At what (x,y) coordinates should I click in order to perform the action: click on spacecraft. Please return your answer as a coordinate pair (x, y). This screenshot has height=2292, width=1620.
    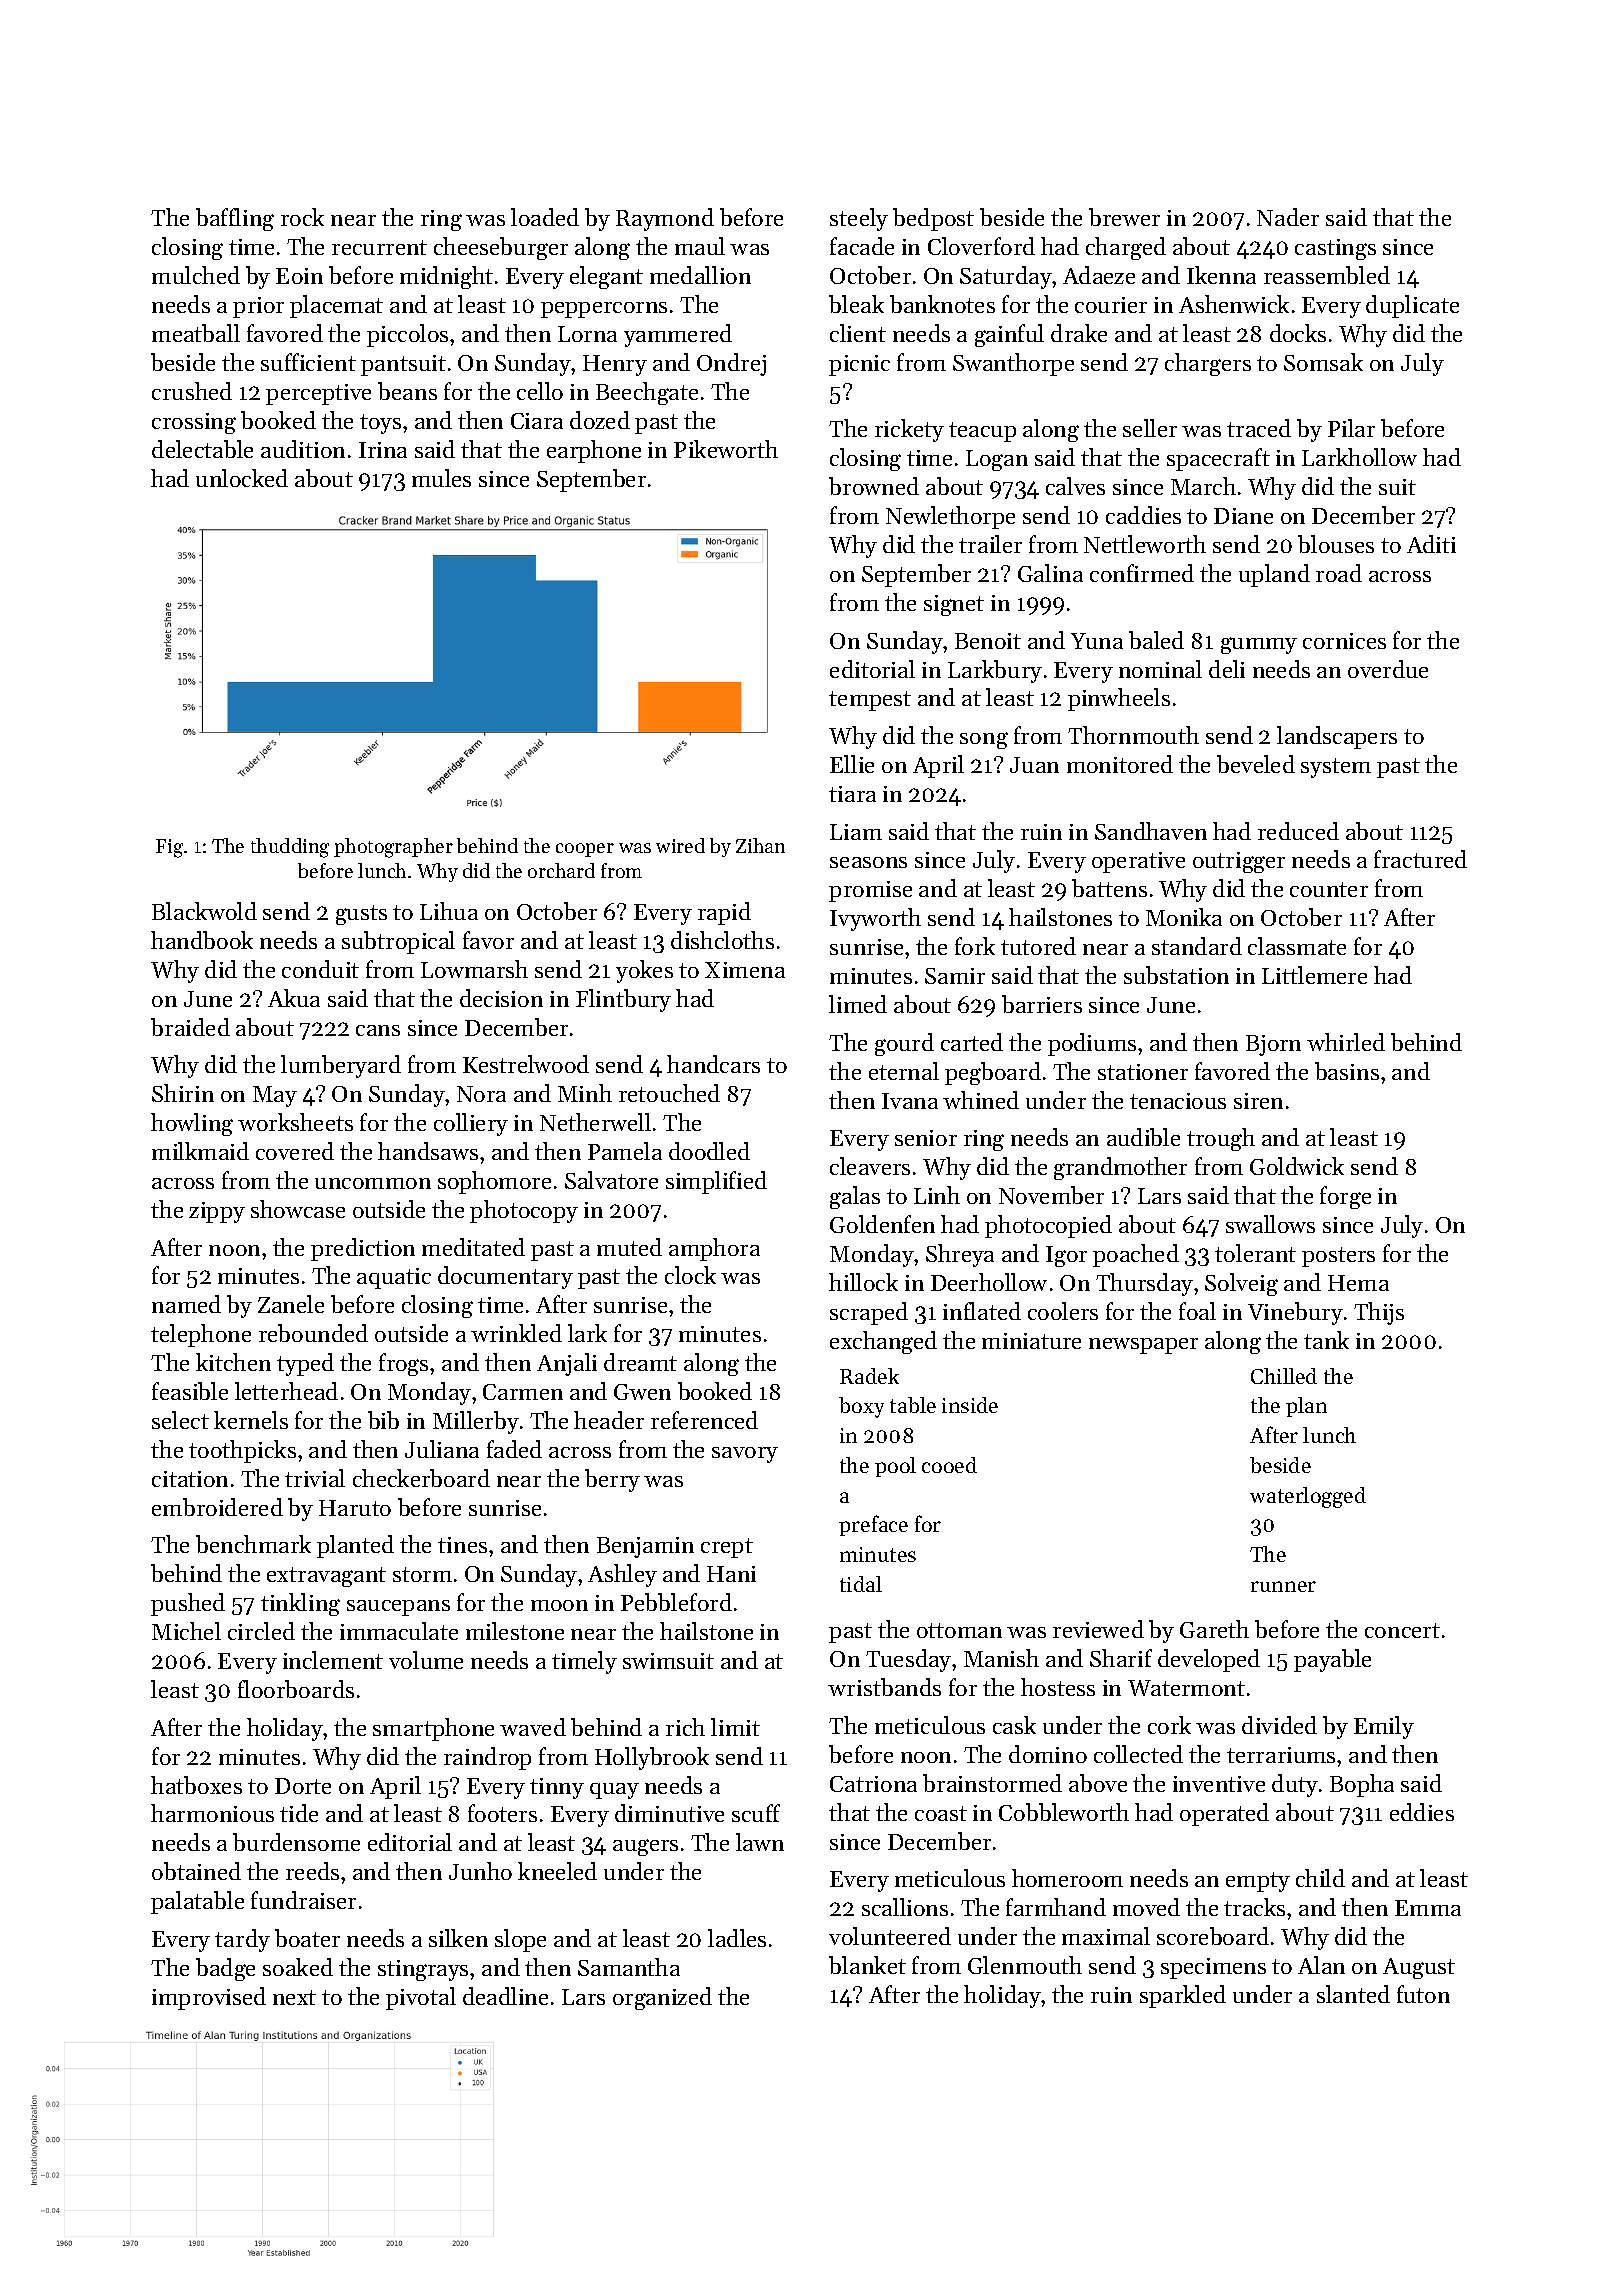
    Looking at the image, I should click on (1218, 459).
